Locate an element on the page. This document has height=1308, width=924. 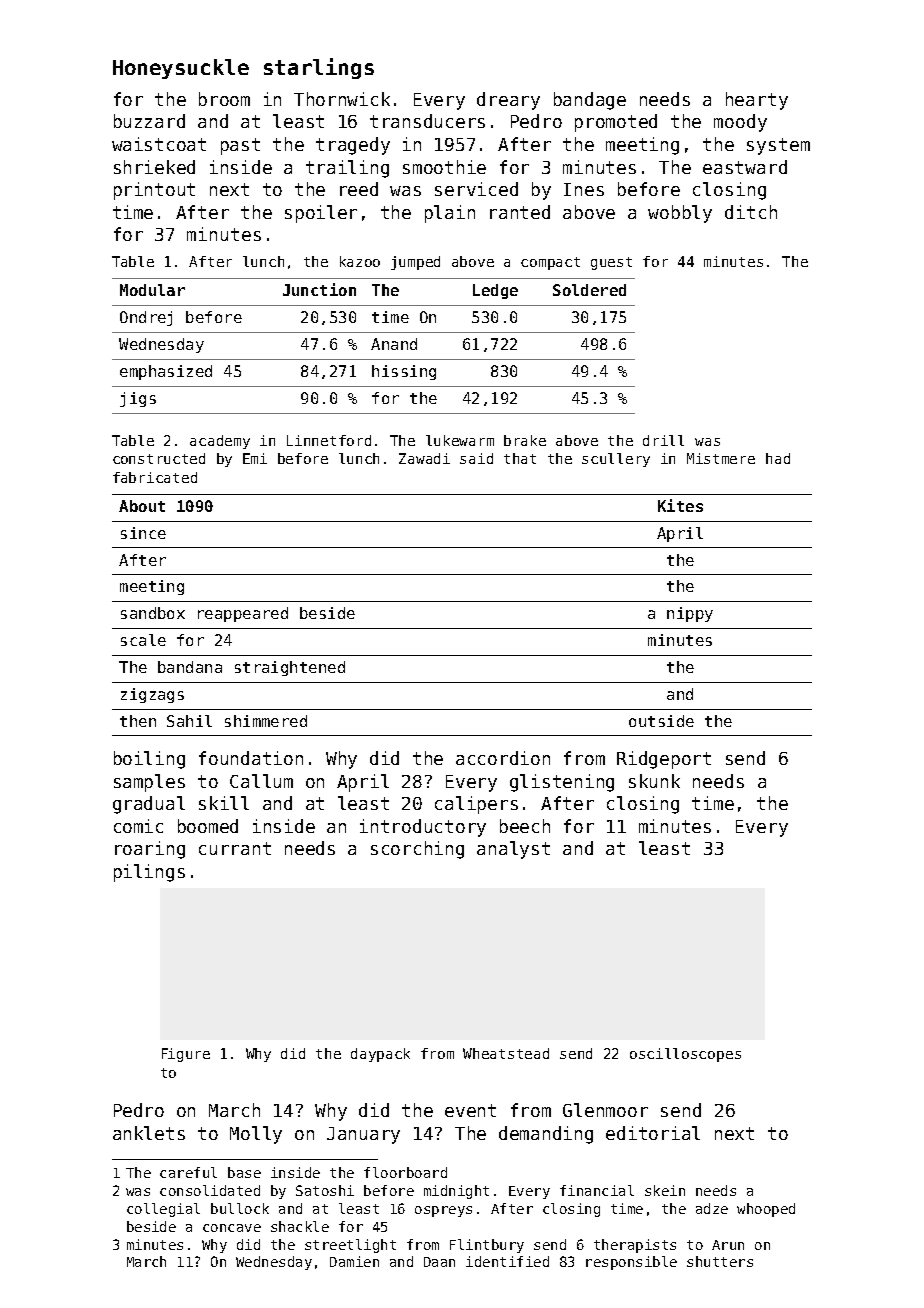
therapists is located at coordinates (635, 1246).
